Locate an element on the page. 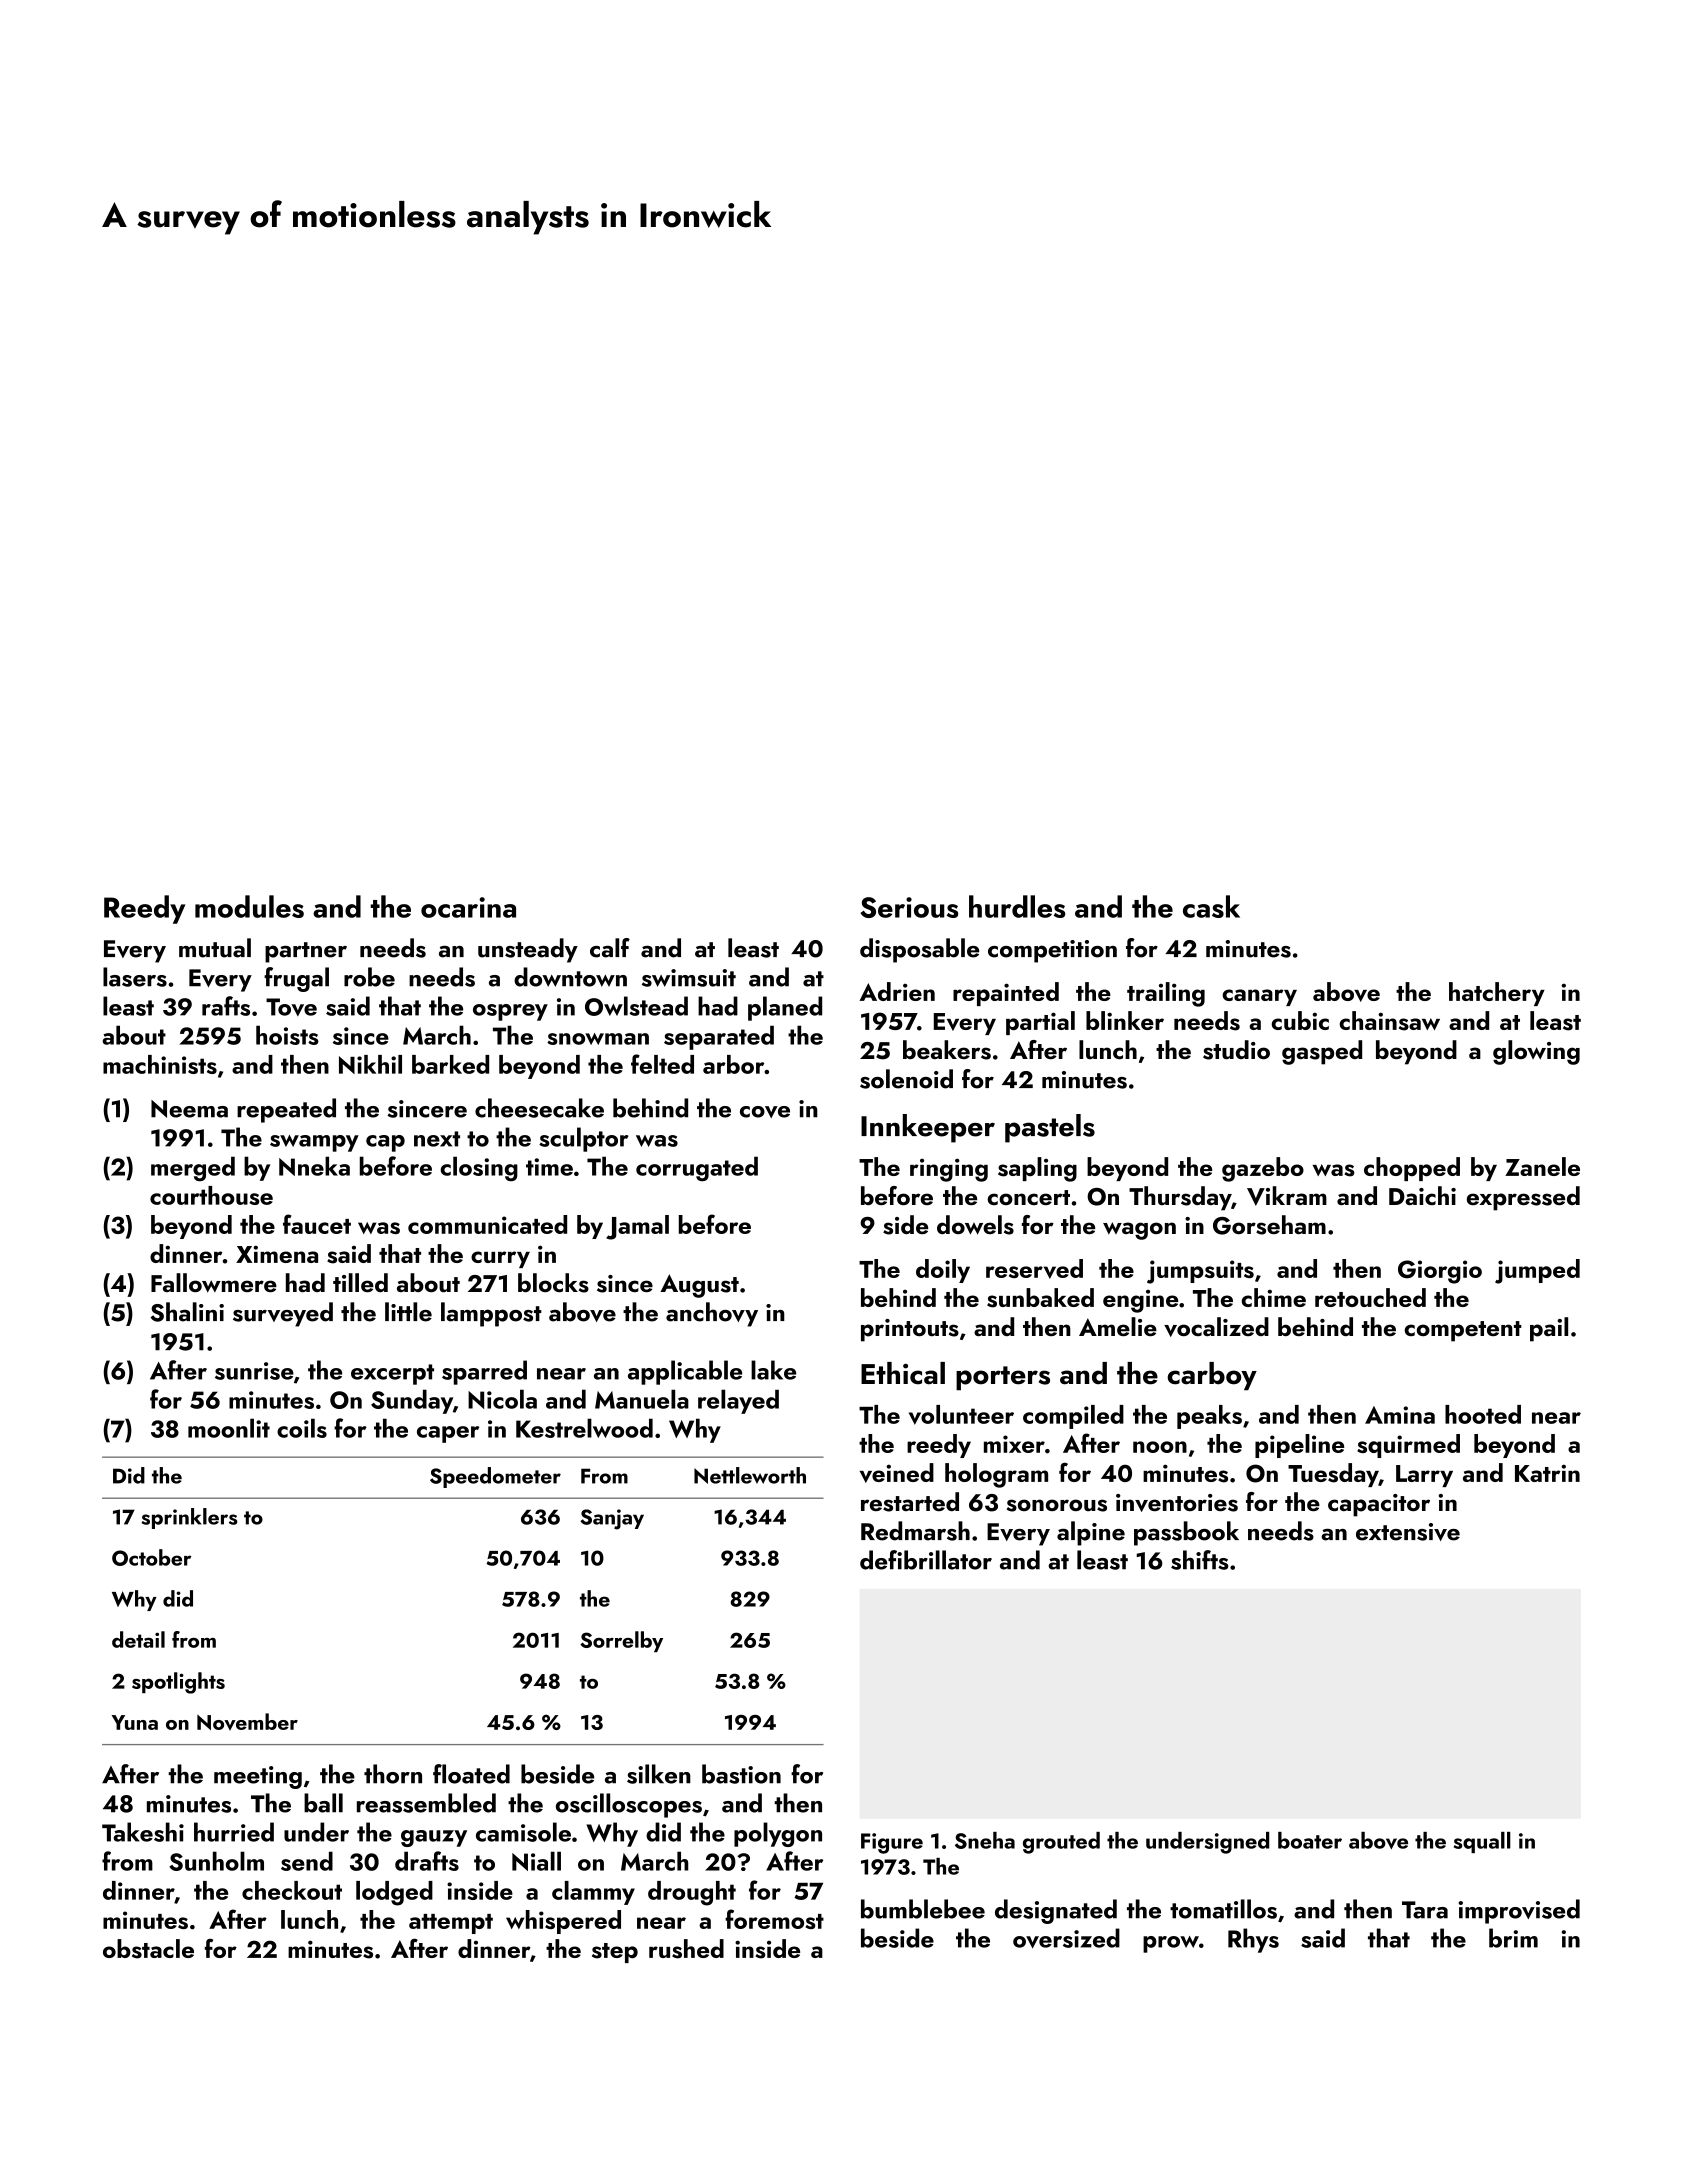  ocarina is located at coordinates (468, 907).
